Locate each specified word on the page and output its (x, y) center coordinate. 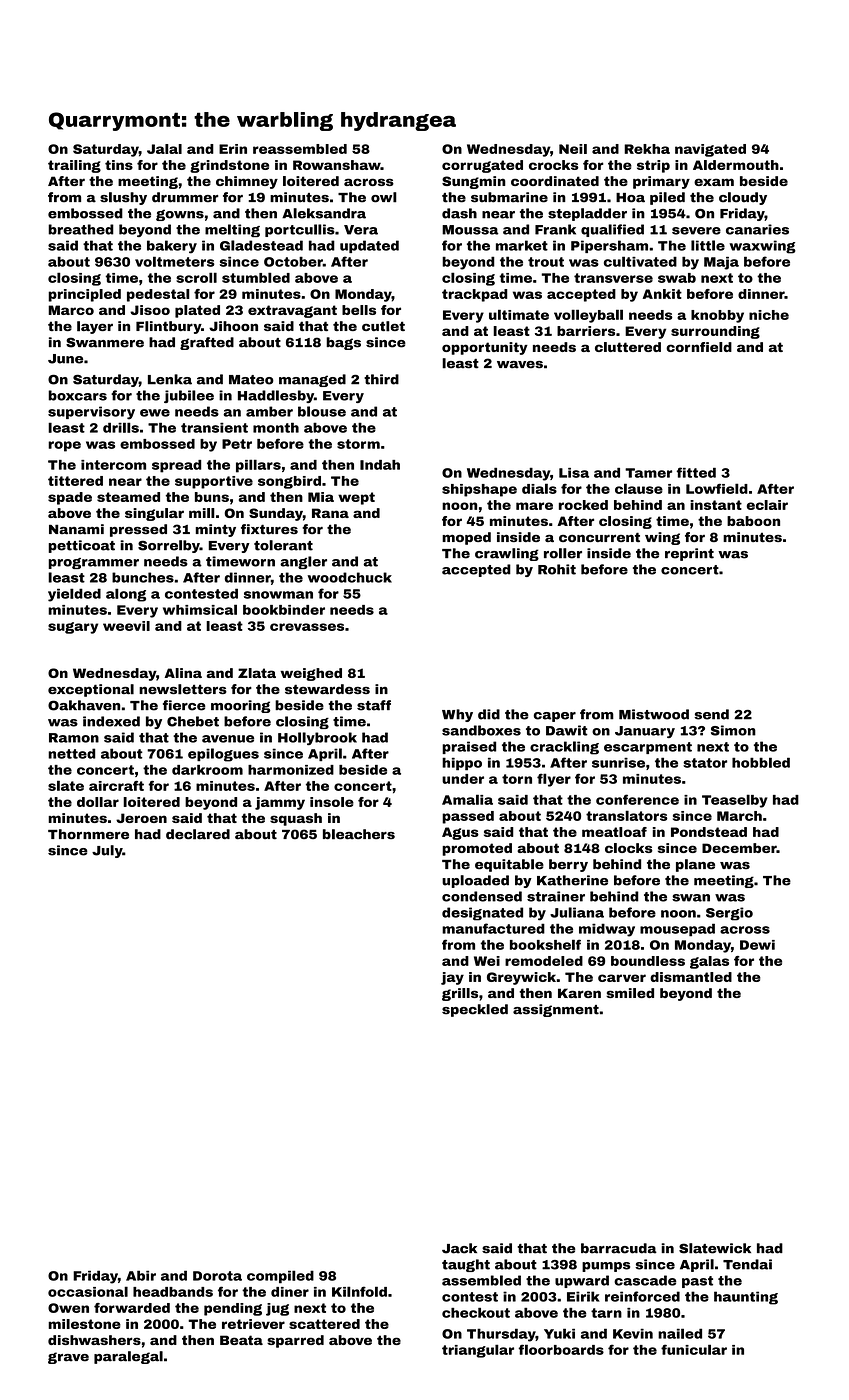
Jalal (164, 149)
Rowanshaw (337, 165)
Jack (459, 1248)
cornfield (699, 347)
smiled (630, 993)
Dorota (217, 1276)
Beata (241, 1340)
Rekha (647, 149)
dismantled (691, 977)
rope (64, 446)
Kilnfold (359, 1291)
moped (466, 538)
